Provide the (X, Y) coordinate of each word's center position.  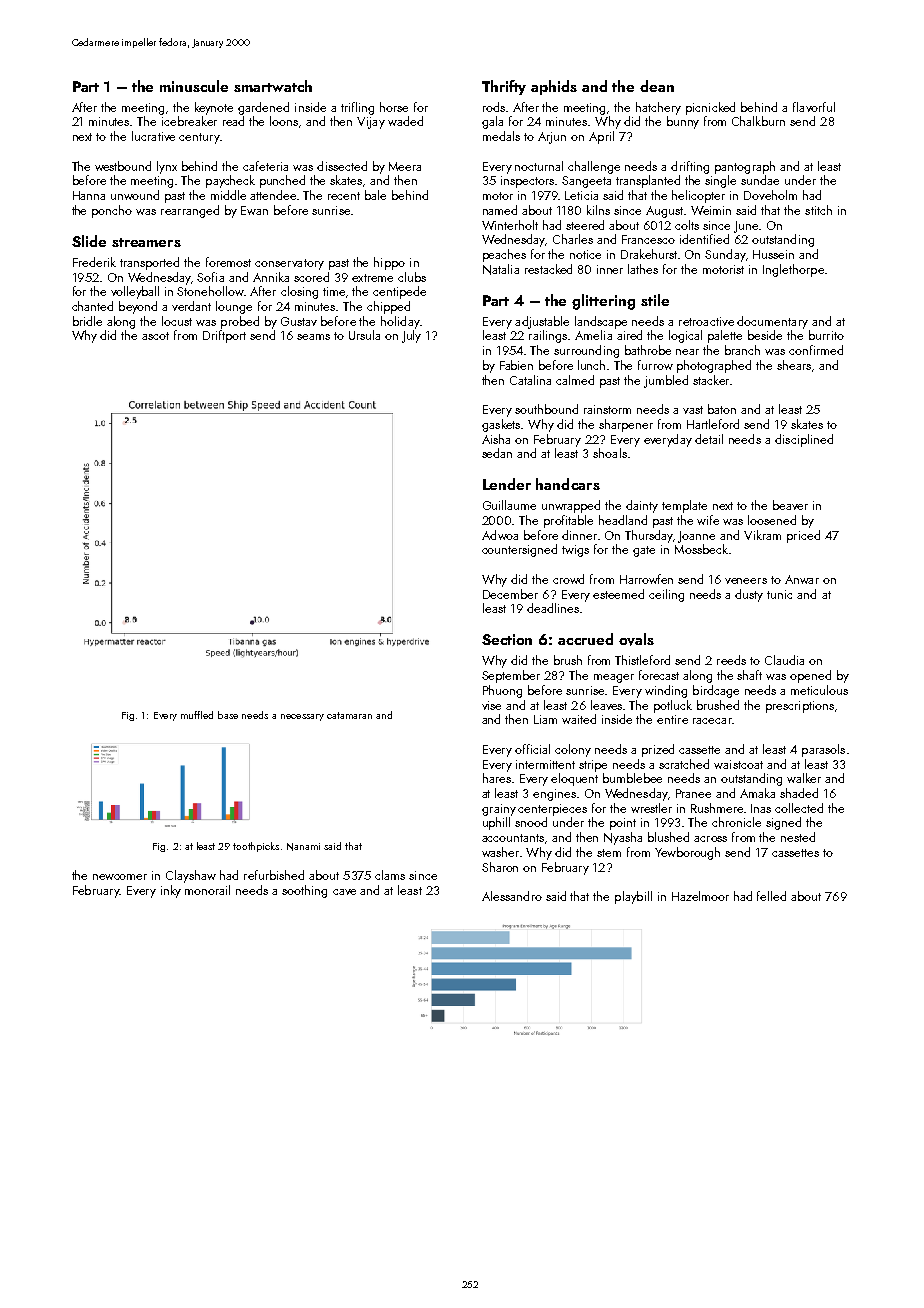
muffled (197, 715)
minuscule (194, 86)
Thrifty (504, 87)
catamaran (349, 715)
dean (657, 86)
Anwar (802, 579)
